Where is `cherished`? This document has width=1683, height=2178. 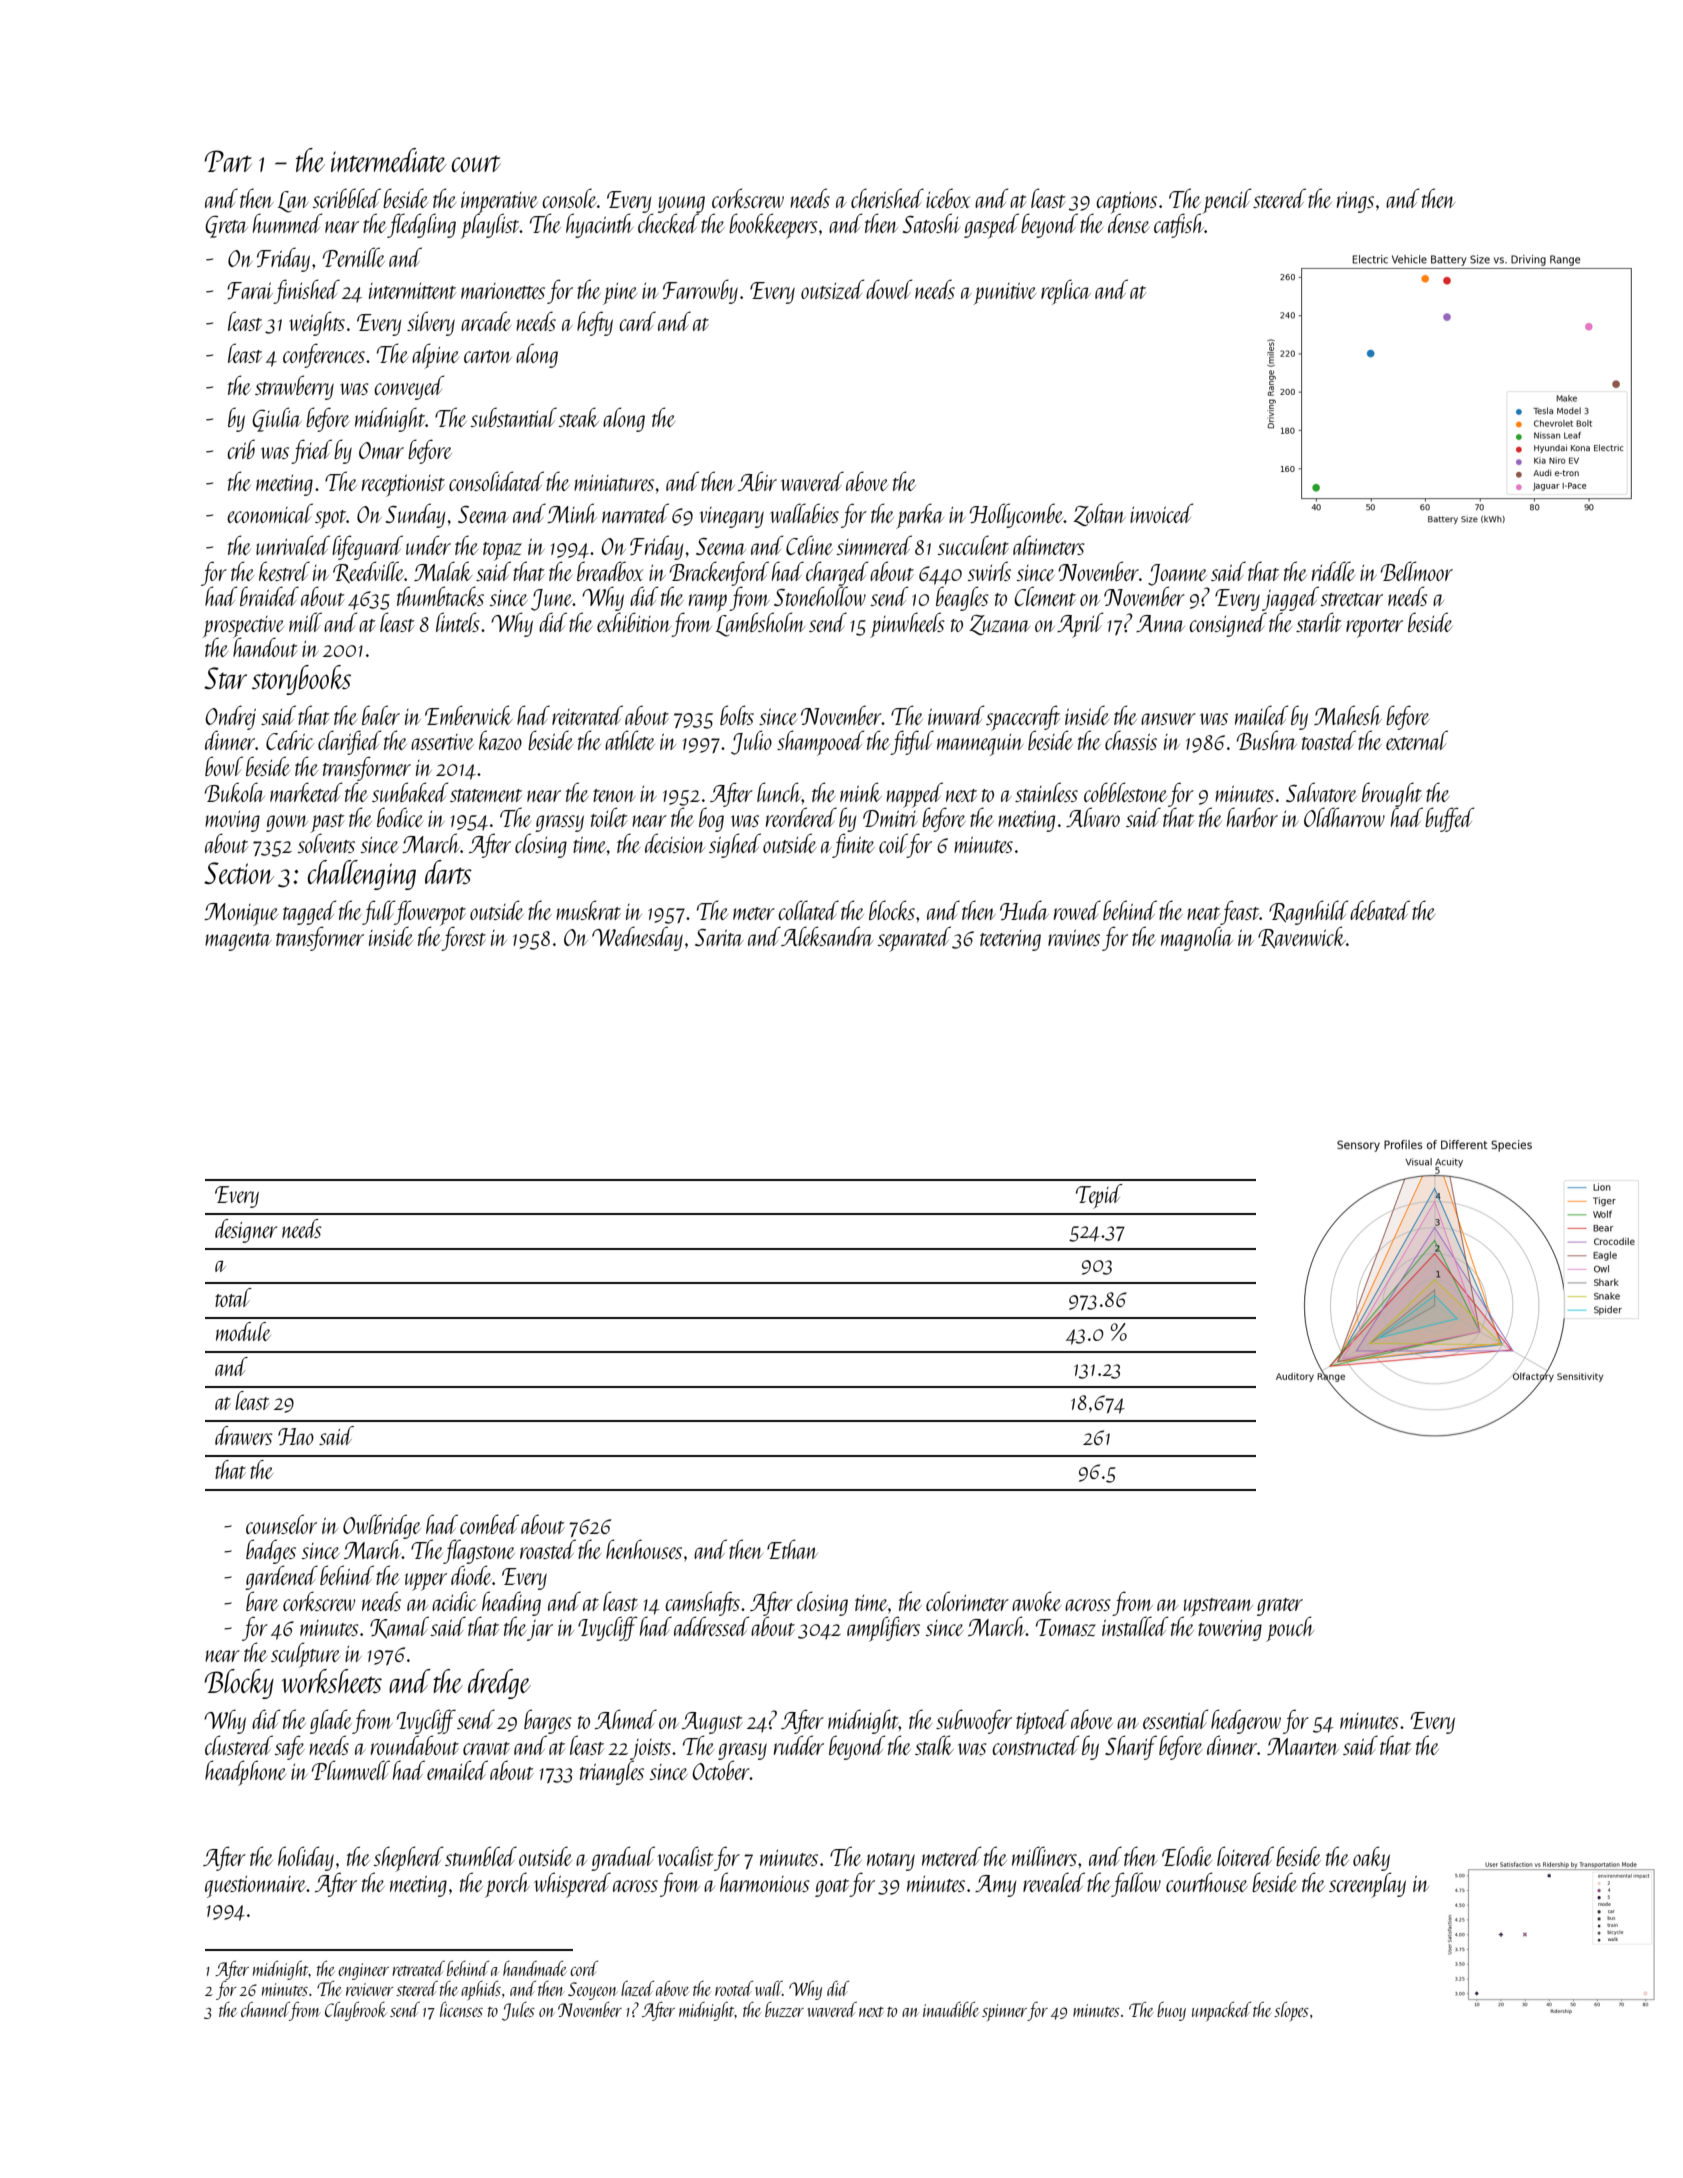 cherished is located at coordinates (887, 198).
